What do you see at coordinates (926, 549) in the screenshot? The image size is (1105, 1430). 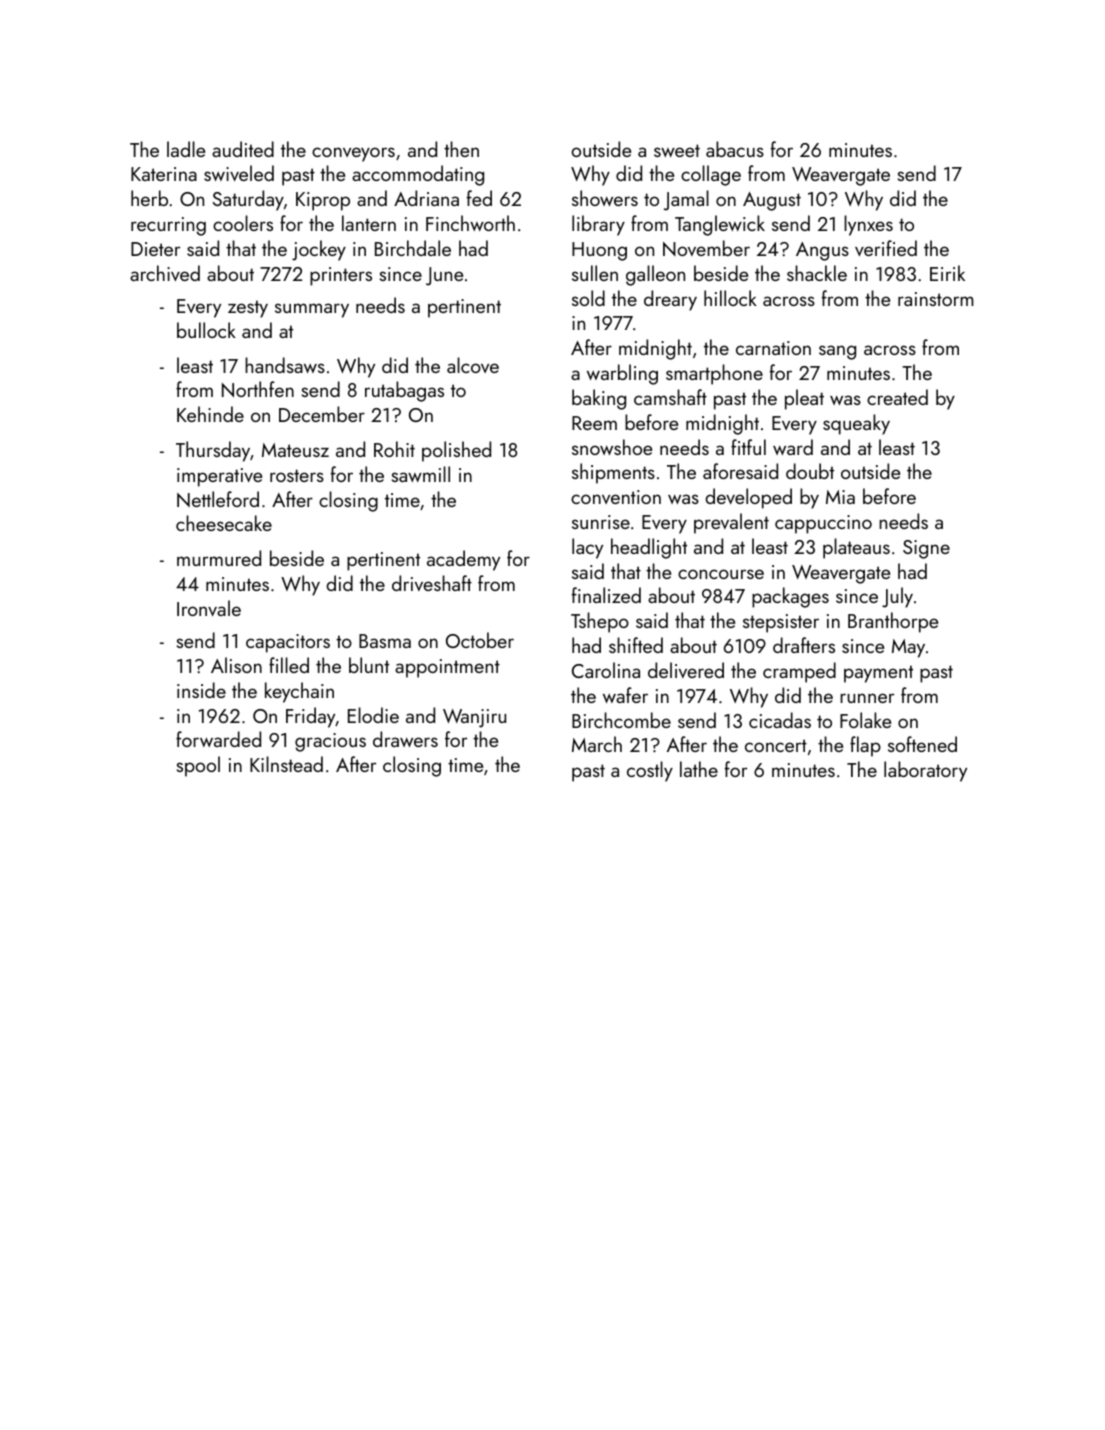 I see `Signe` at bounding box center [926, 549].
